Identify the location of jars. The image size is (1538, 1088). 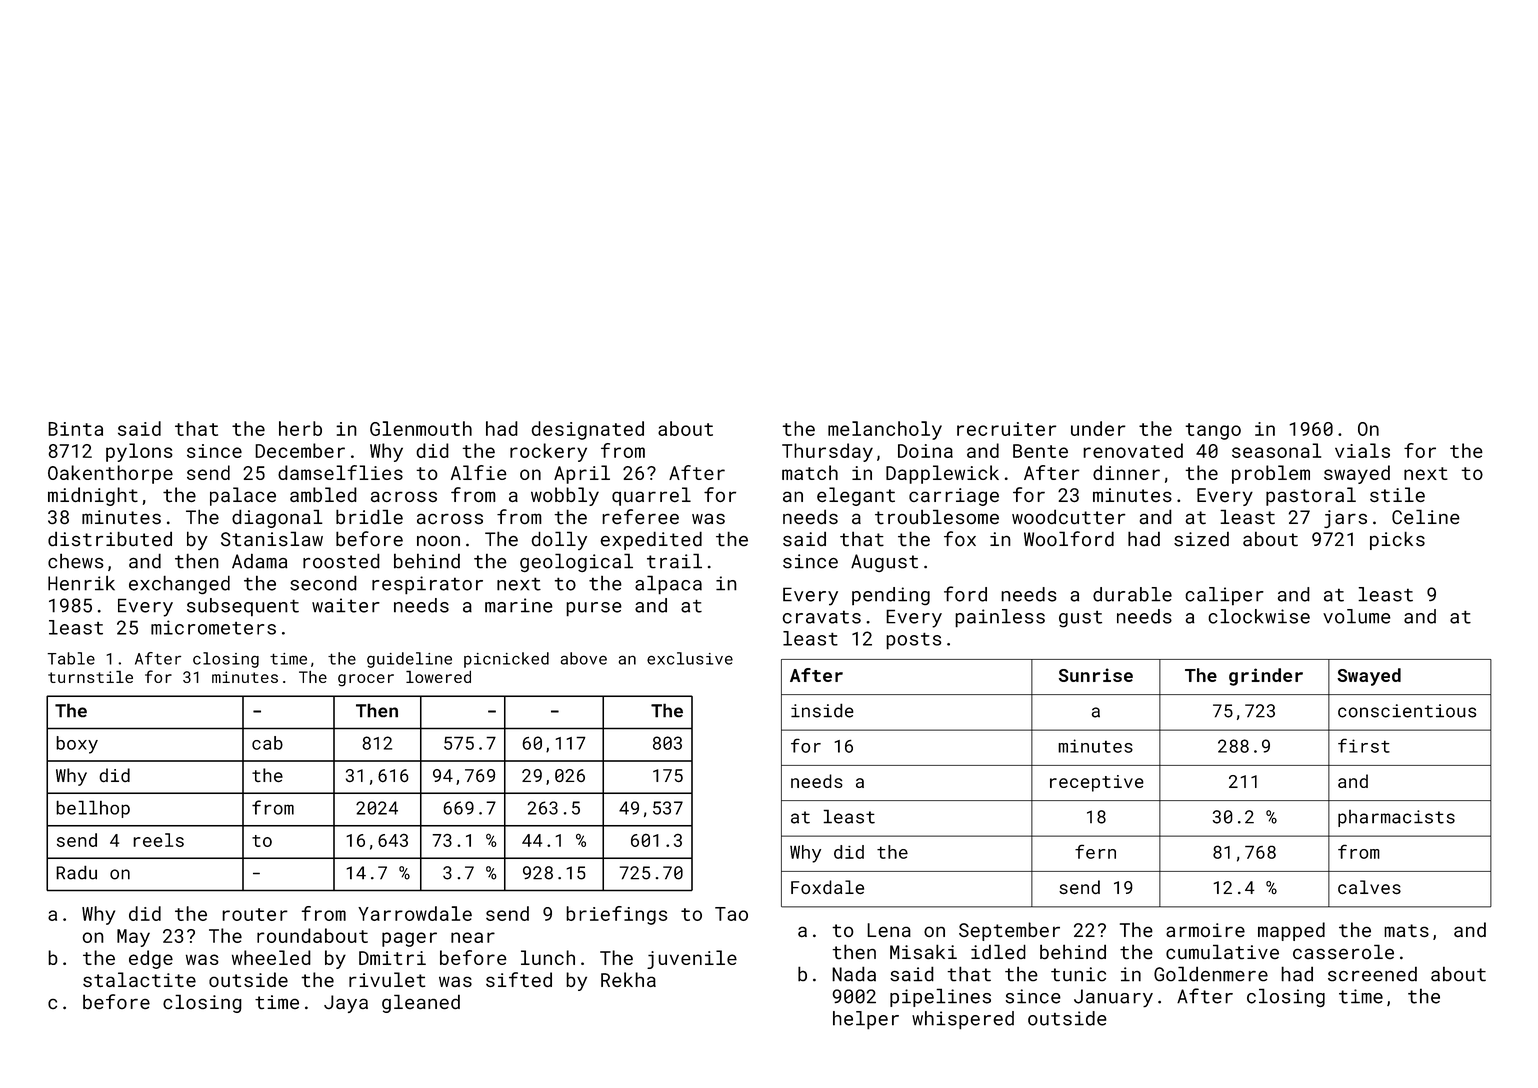
(1345, 519).
